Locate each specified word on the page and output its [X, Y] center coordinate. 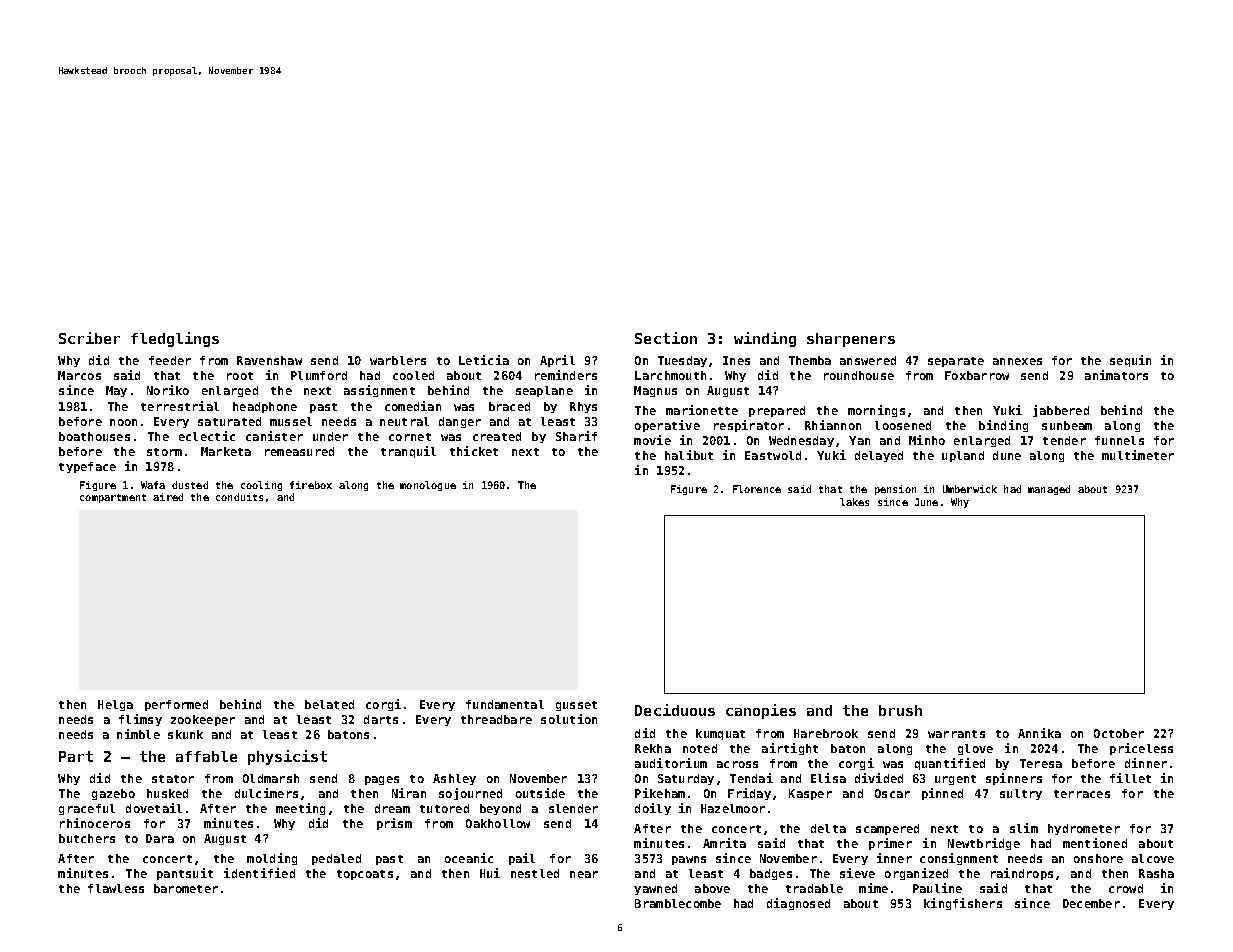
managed [1049, 490]
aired [168, 497]
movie [652, 440]
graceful [87, 809]
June [926, 502]
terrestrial [180, 406]
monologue [428, 486]
